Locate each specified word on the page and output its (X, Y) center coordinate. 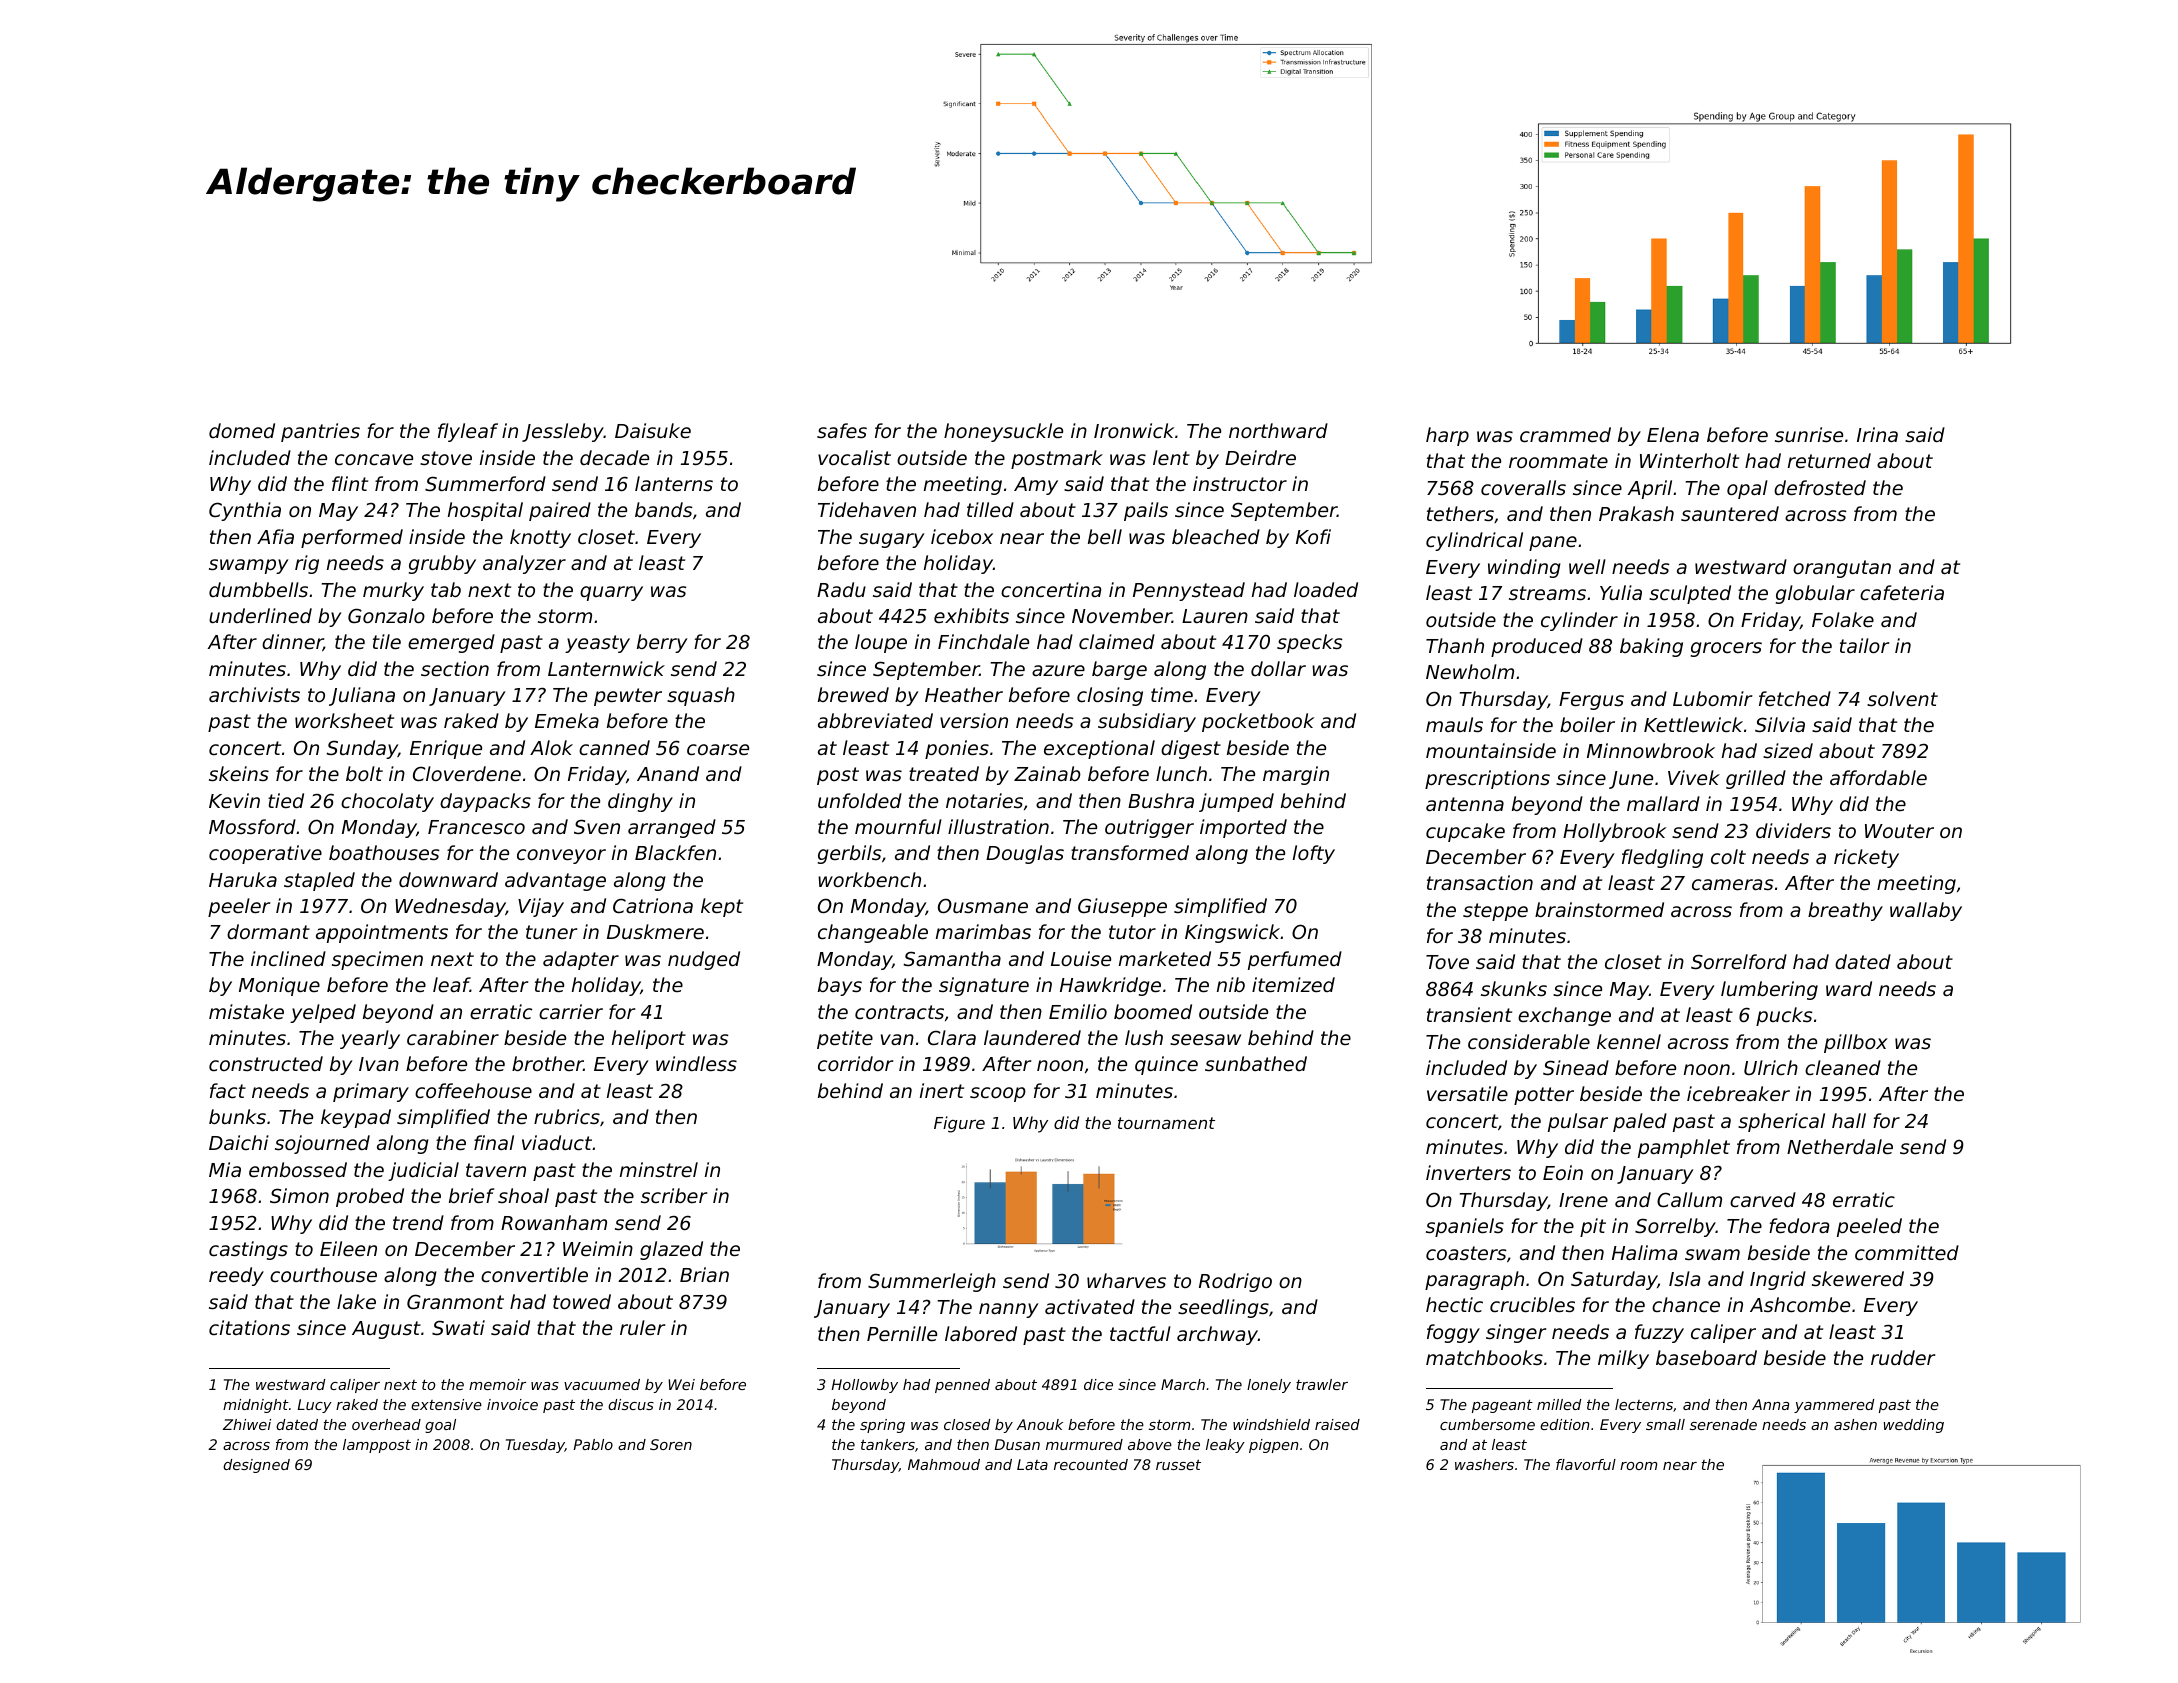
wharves (1126, 1280)
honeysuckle (1003, 432)
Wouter (1899, 831)
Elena (1673, 434)
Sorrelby (1675, 1227)
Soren (671, 1444)
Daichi (239, 1142)
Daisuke (653, 430)
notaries (984, 800)
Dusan (1017, 1444)
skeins (239, 773)
